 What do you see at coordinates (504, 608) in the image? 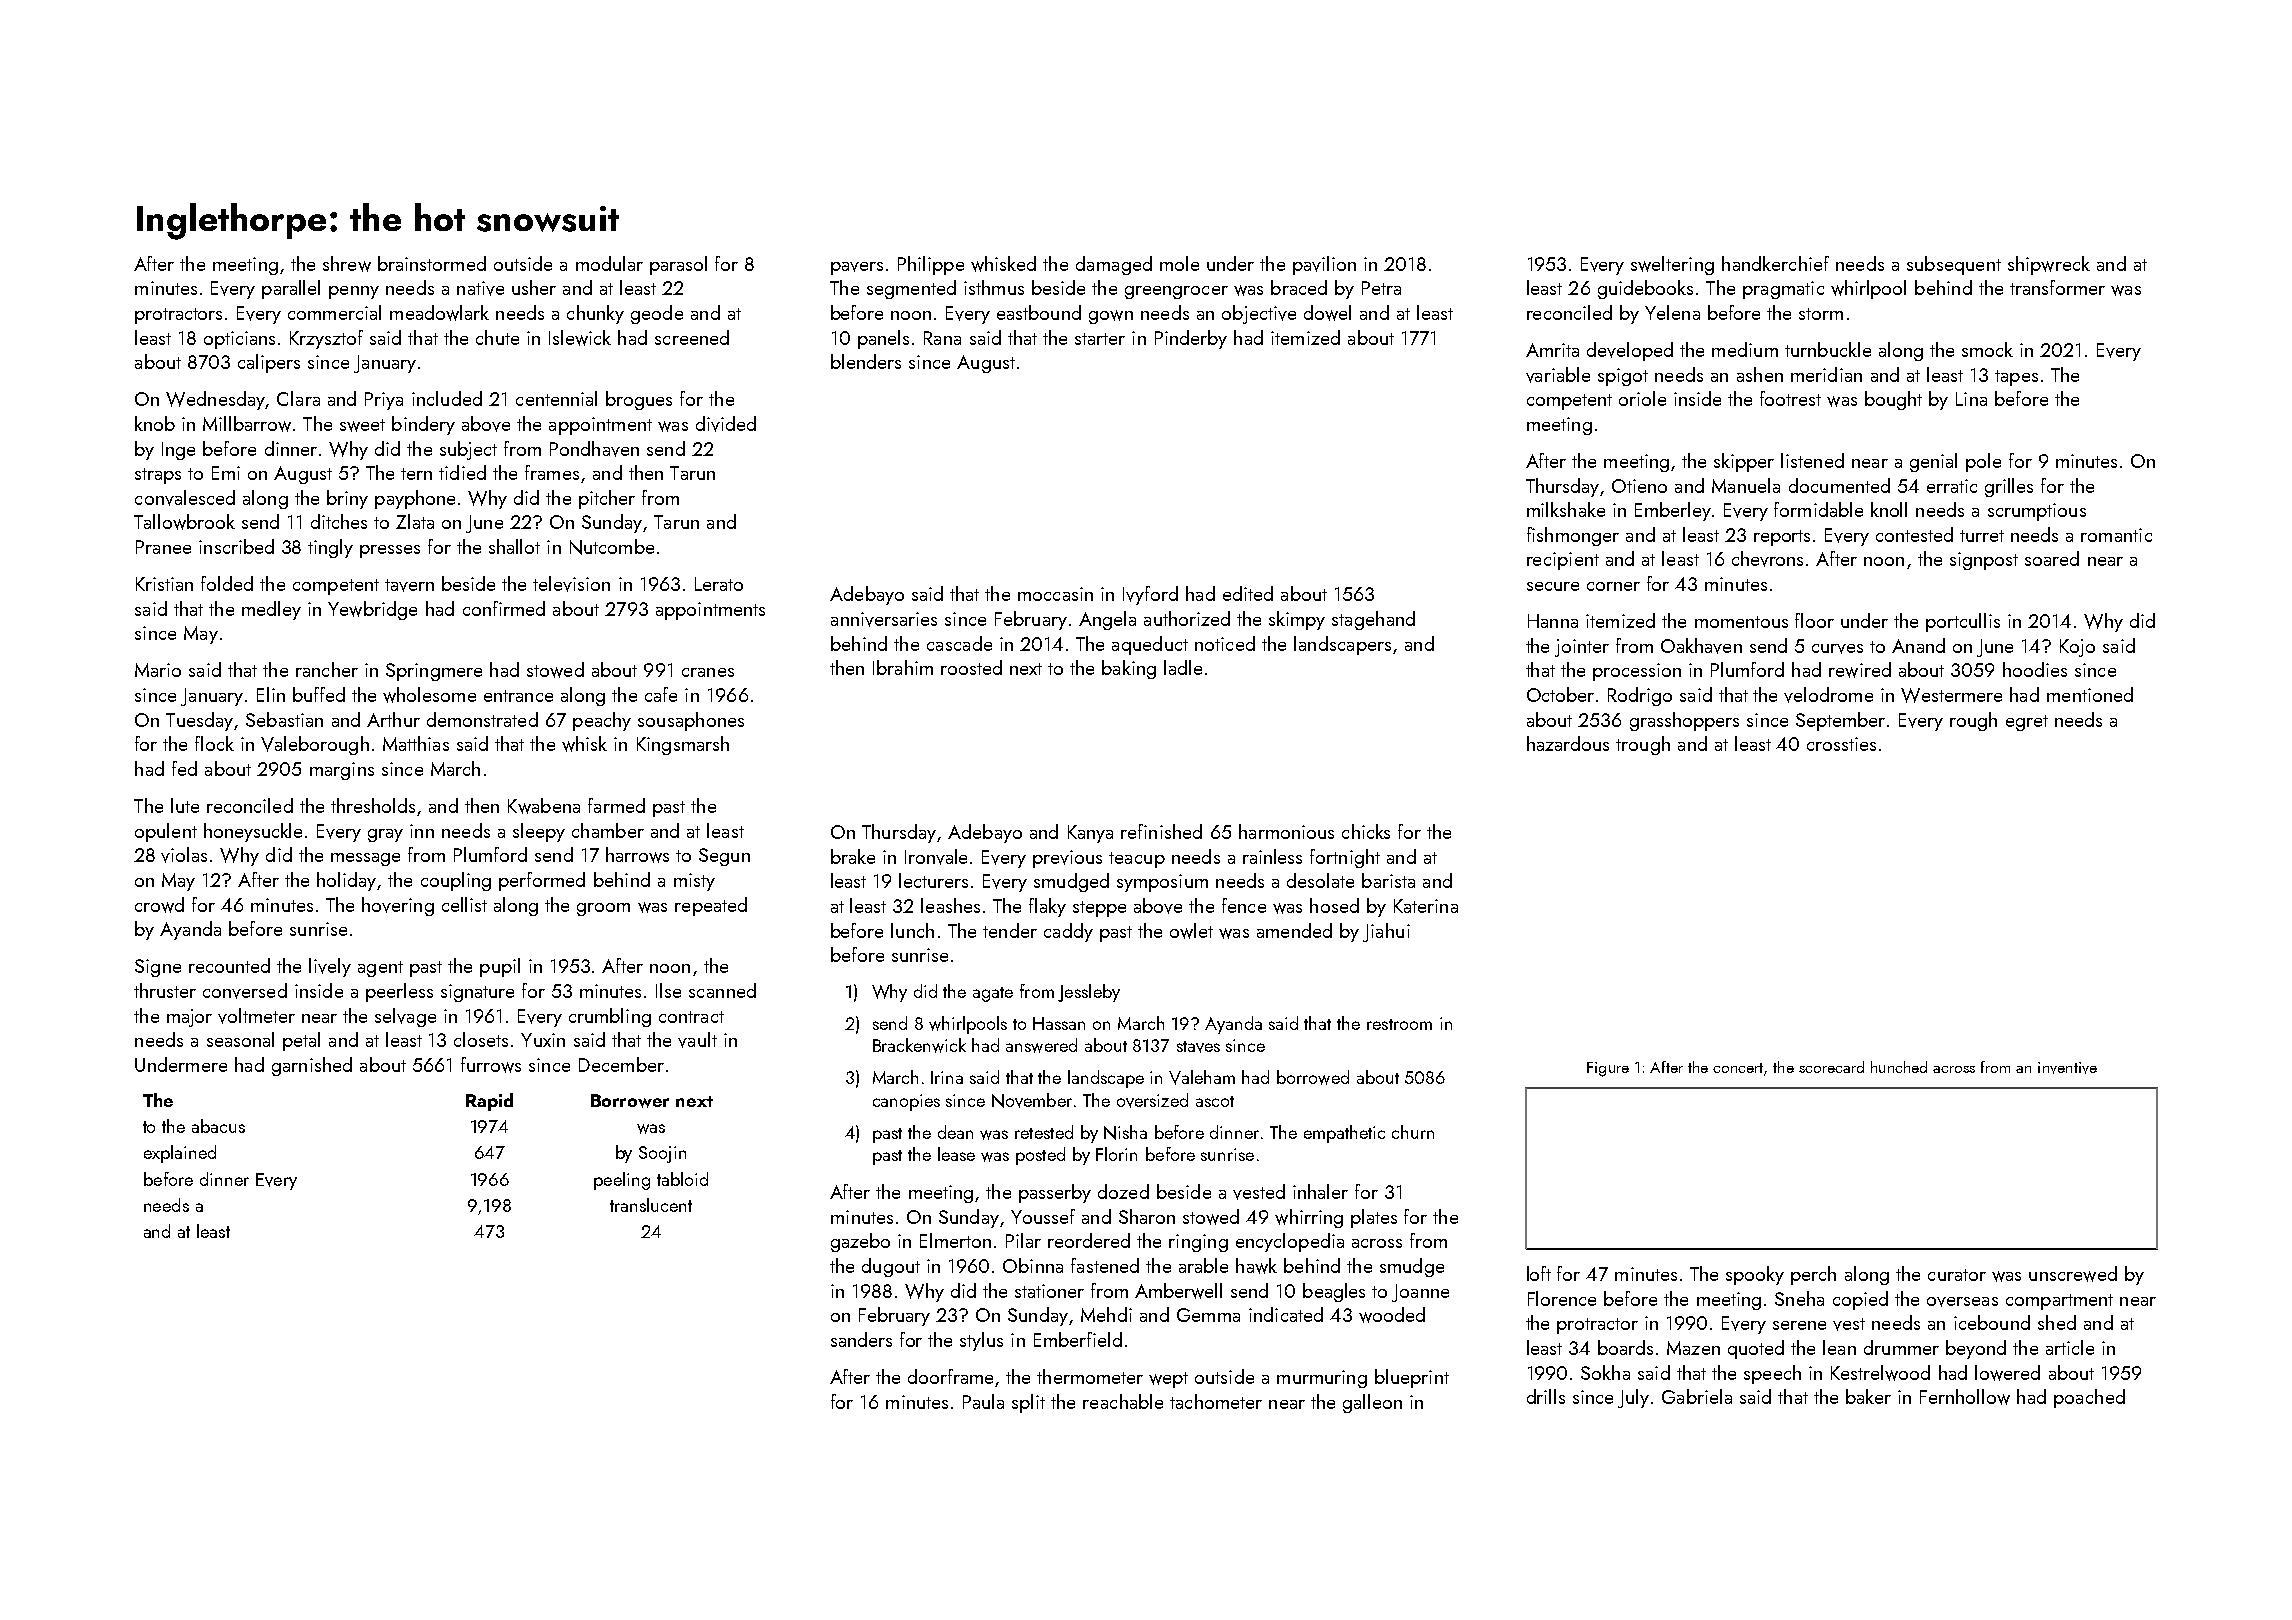
I see `confirmed` at bounding box center [504, 608].
